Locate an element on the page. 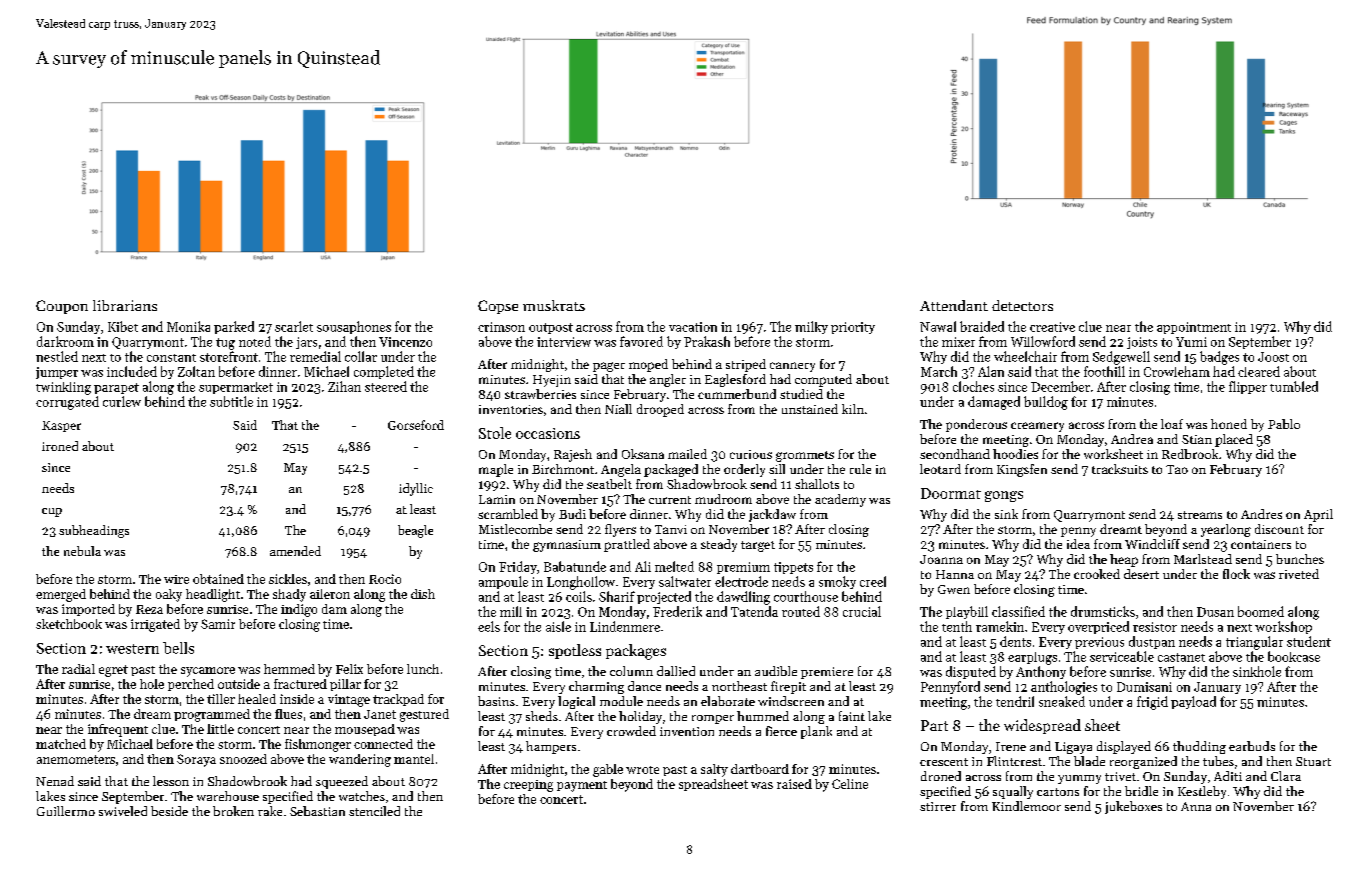 The image size is (1372, 887). audible is located at coordinates (776, 671).
